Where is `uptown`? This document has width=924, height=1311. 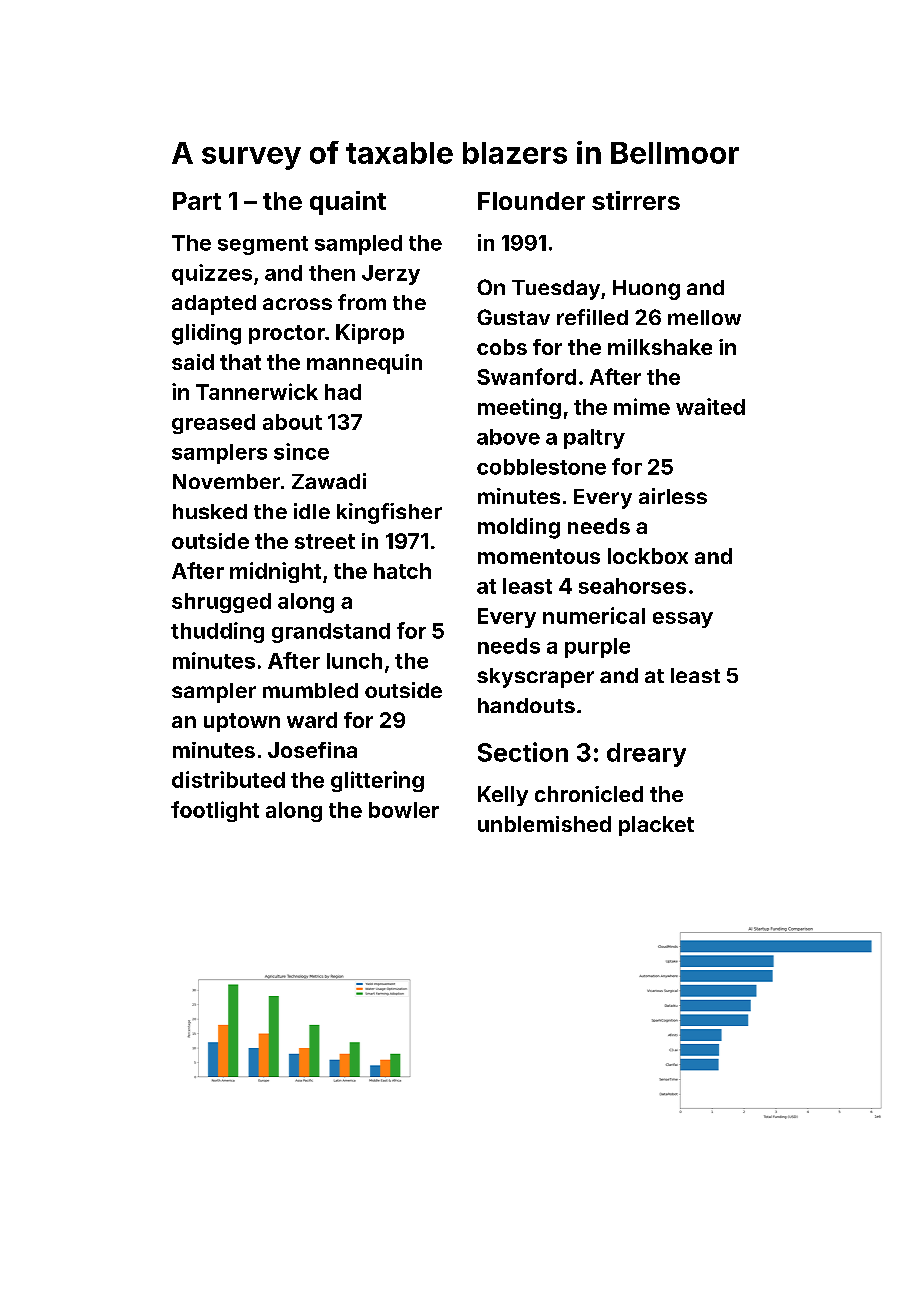 uptown is located at coordinates (242, 722).
